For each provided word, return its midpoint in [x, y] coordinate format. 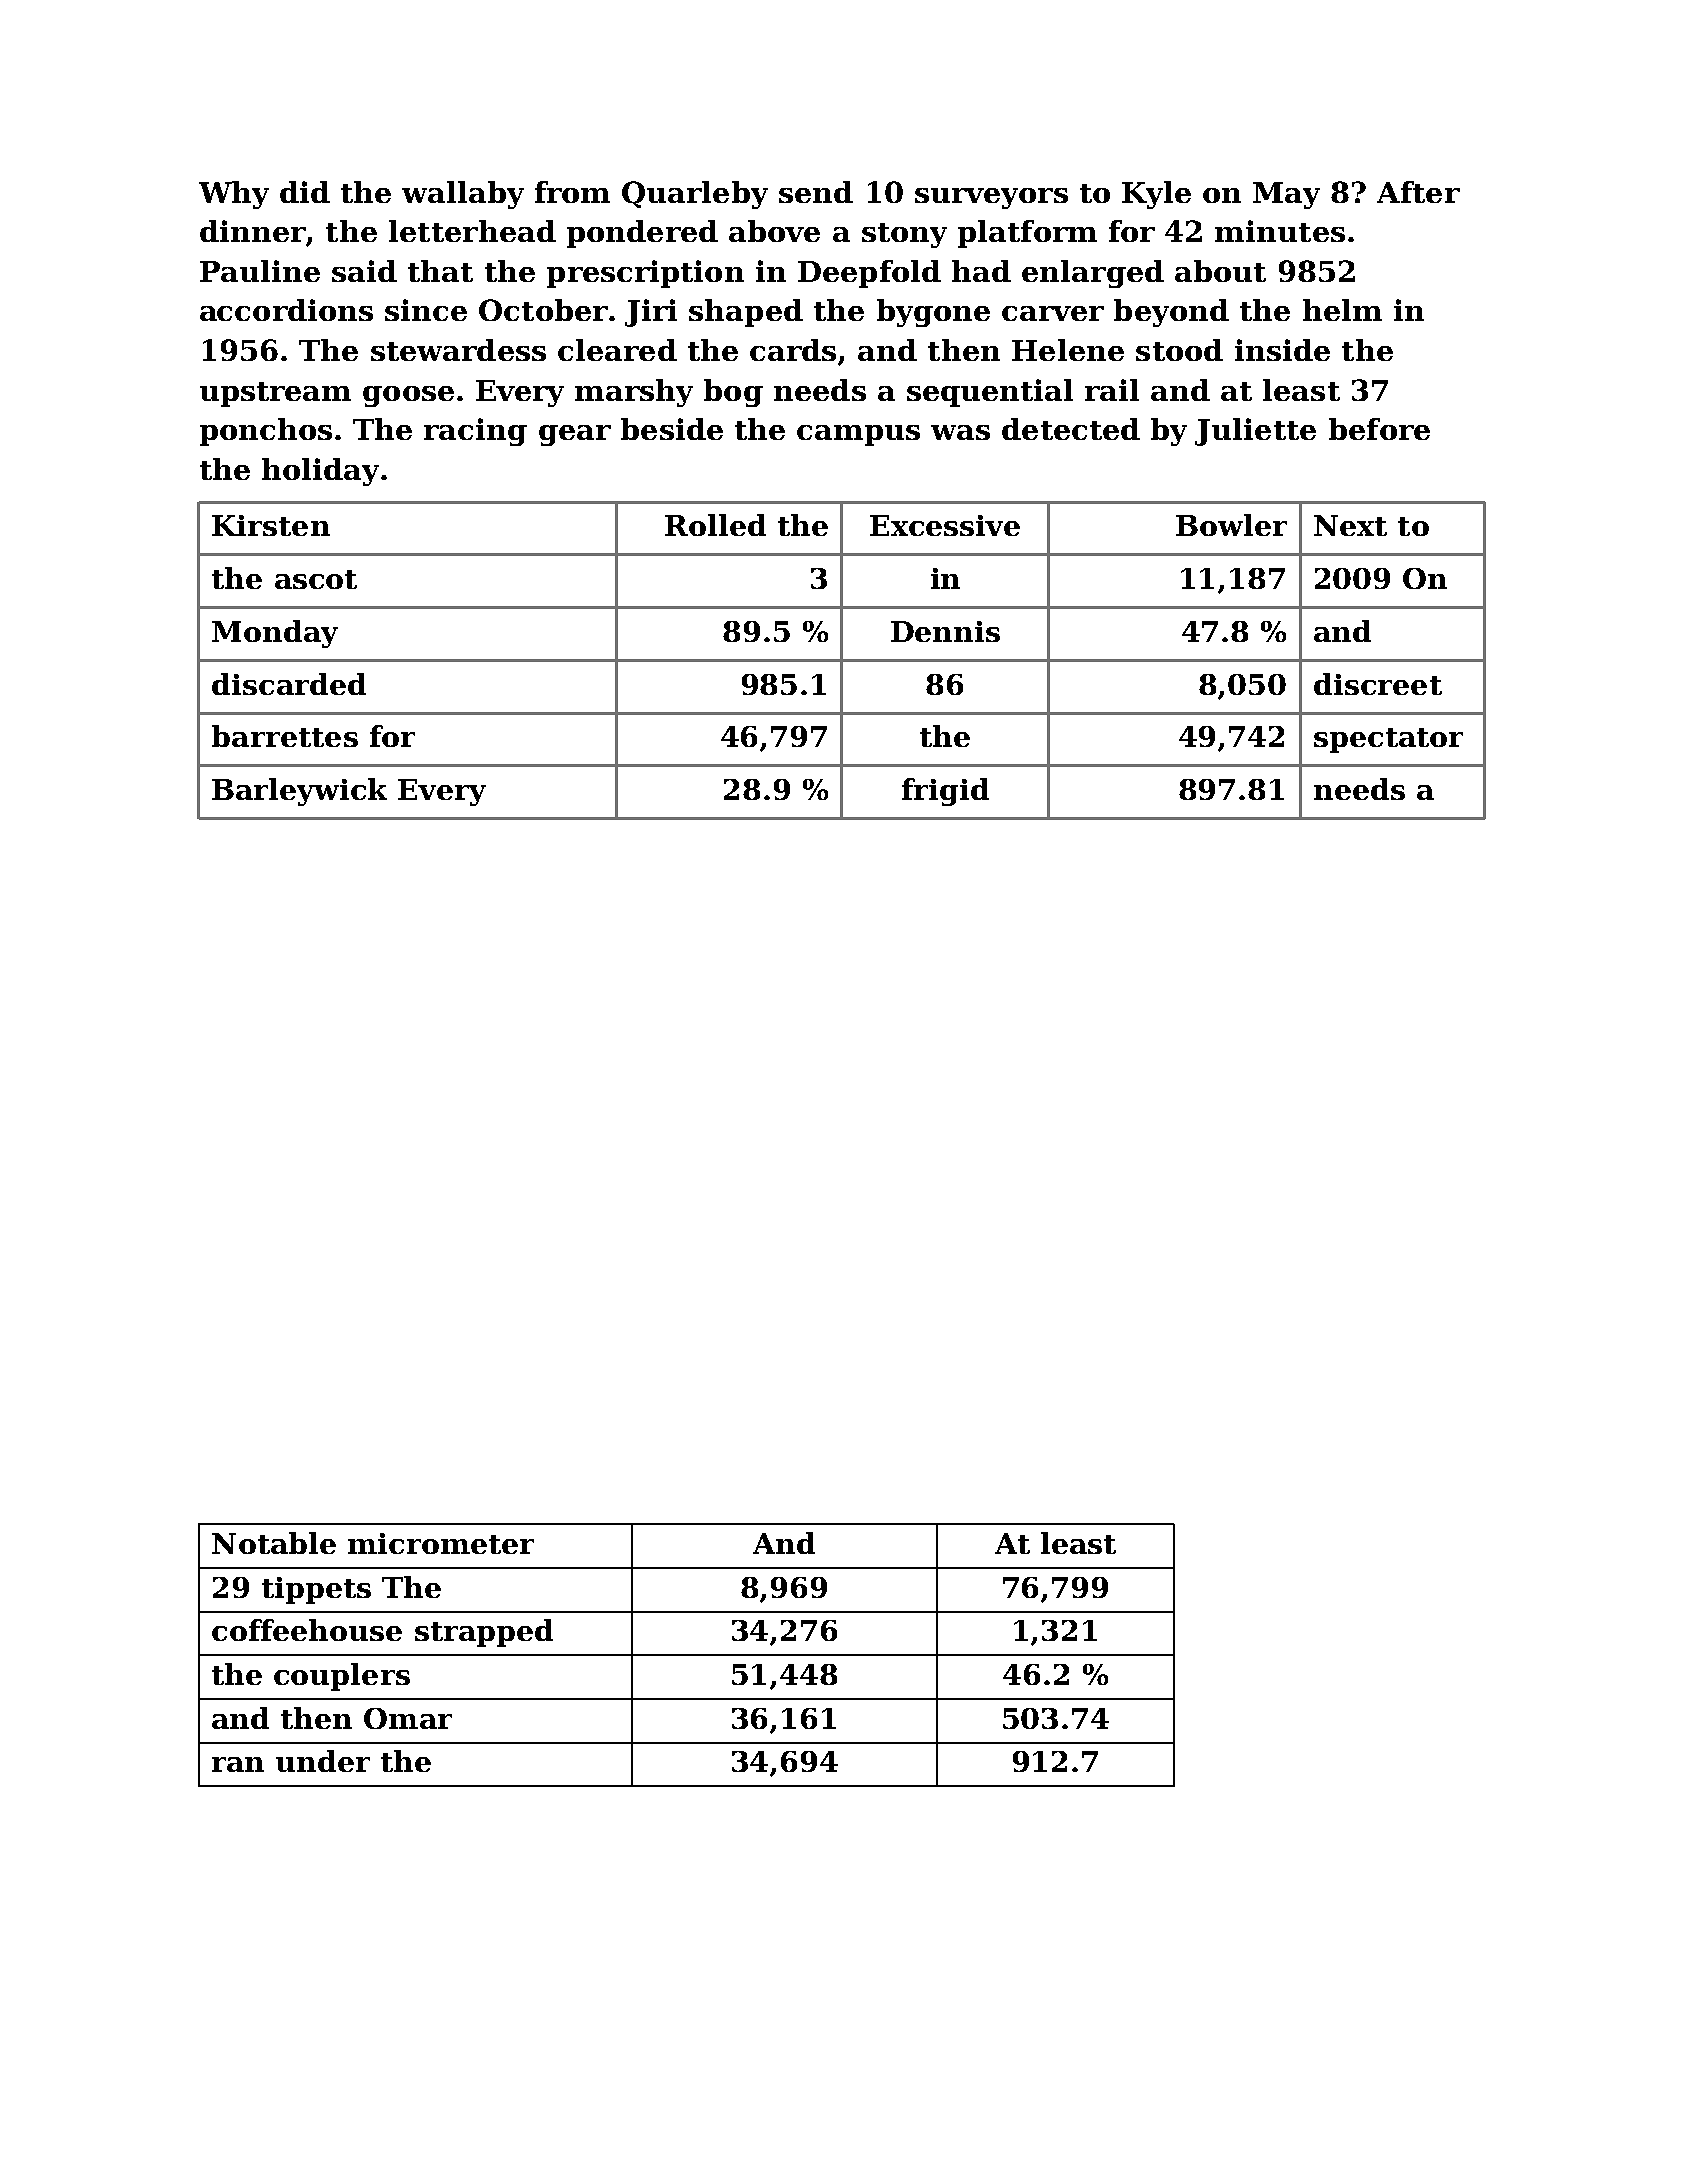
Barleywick [299, 792]
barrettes [285, 736]
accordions [286, 310]
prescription [645, 274]
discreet [1378, 684]
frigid [945, 792]
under [323, 1761]
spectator [1388, 740]
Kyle [1156, 195]
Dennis [945, 631]
